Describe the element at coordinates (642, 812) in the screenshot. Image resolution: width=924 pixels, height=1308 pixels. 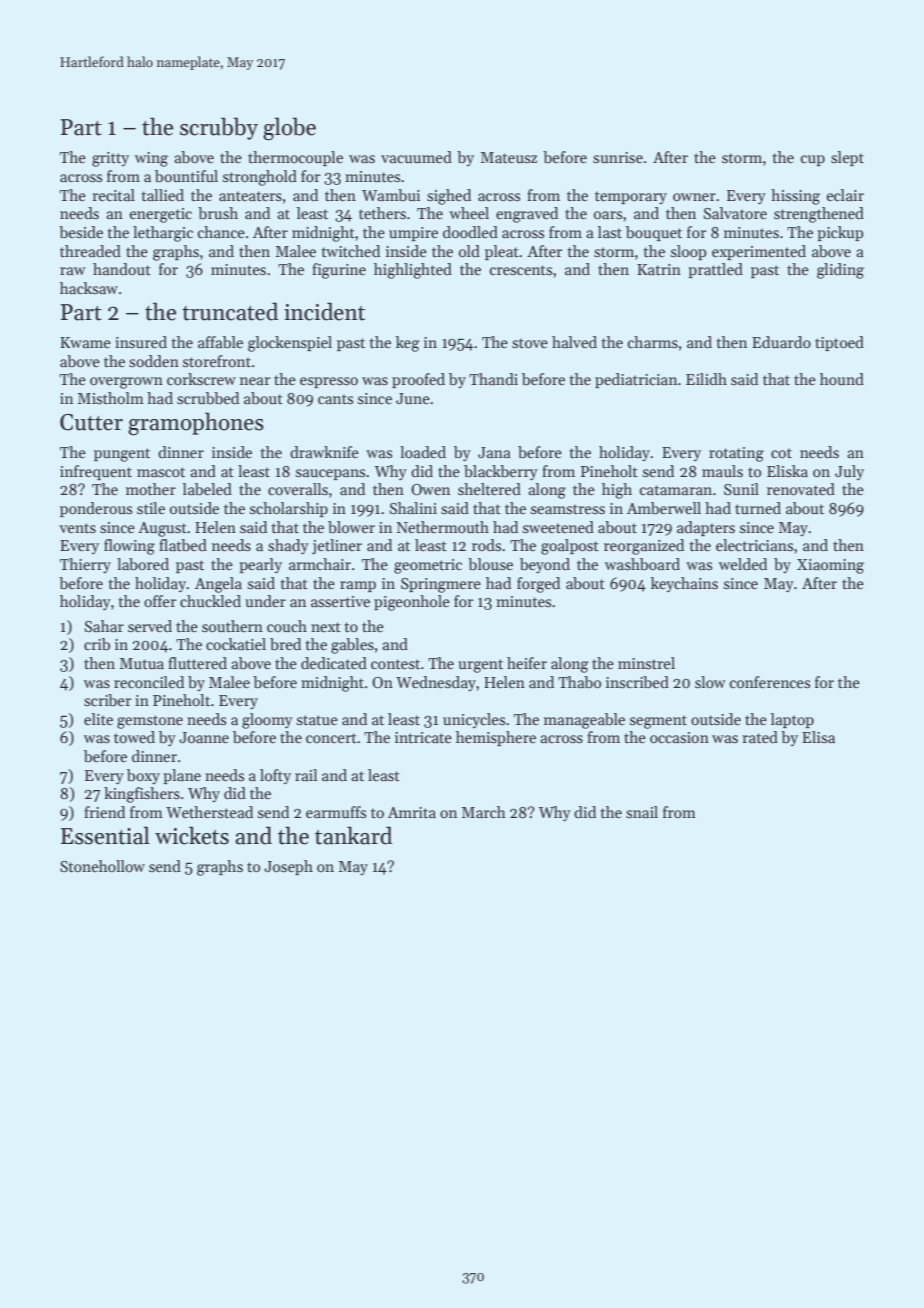
I see `snail` at that location.
